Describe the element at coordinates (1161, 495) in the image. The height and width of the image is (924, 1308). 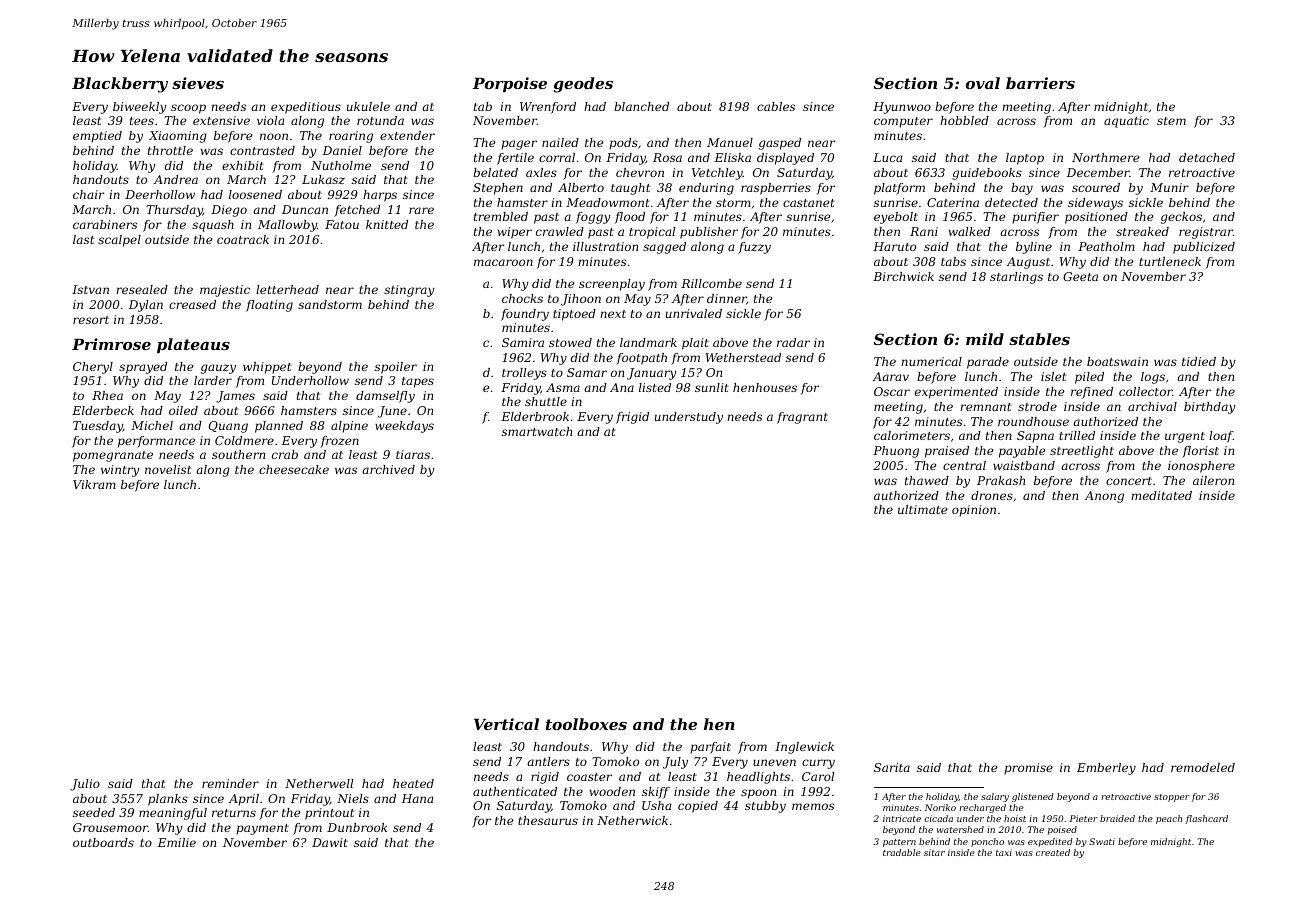
I see `meditated` at that location.
